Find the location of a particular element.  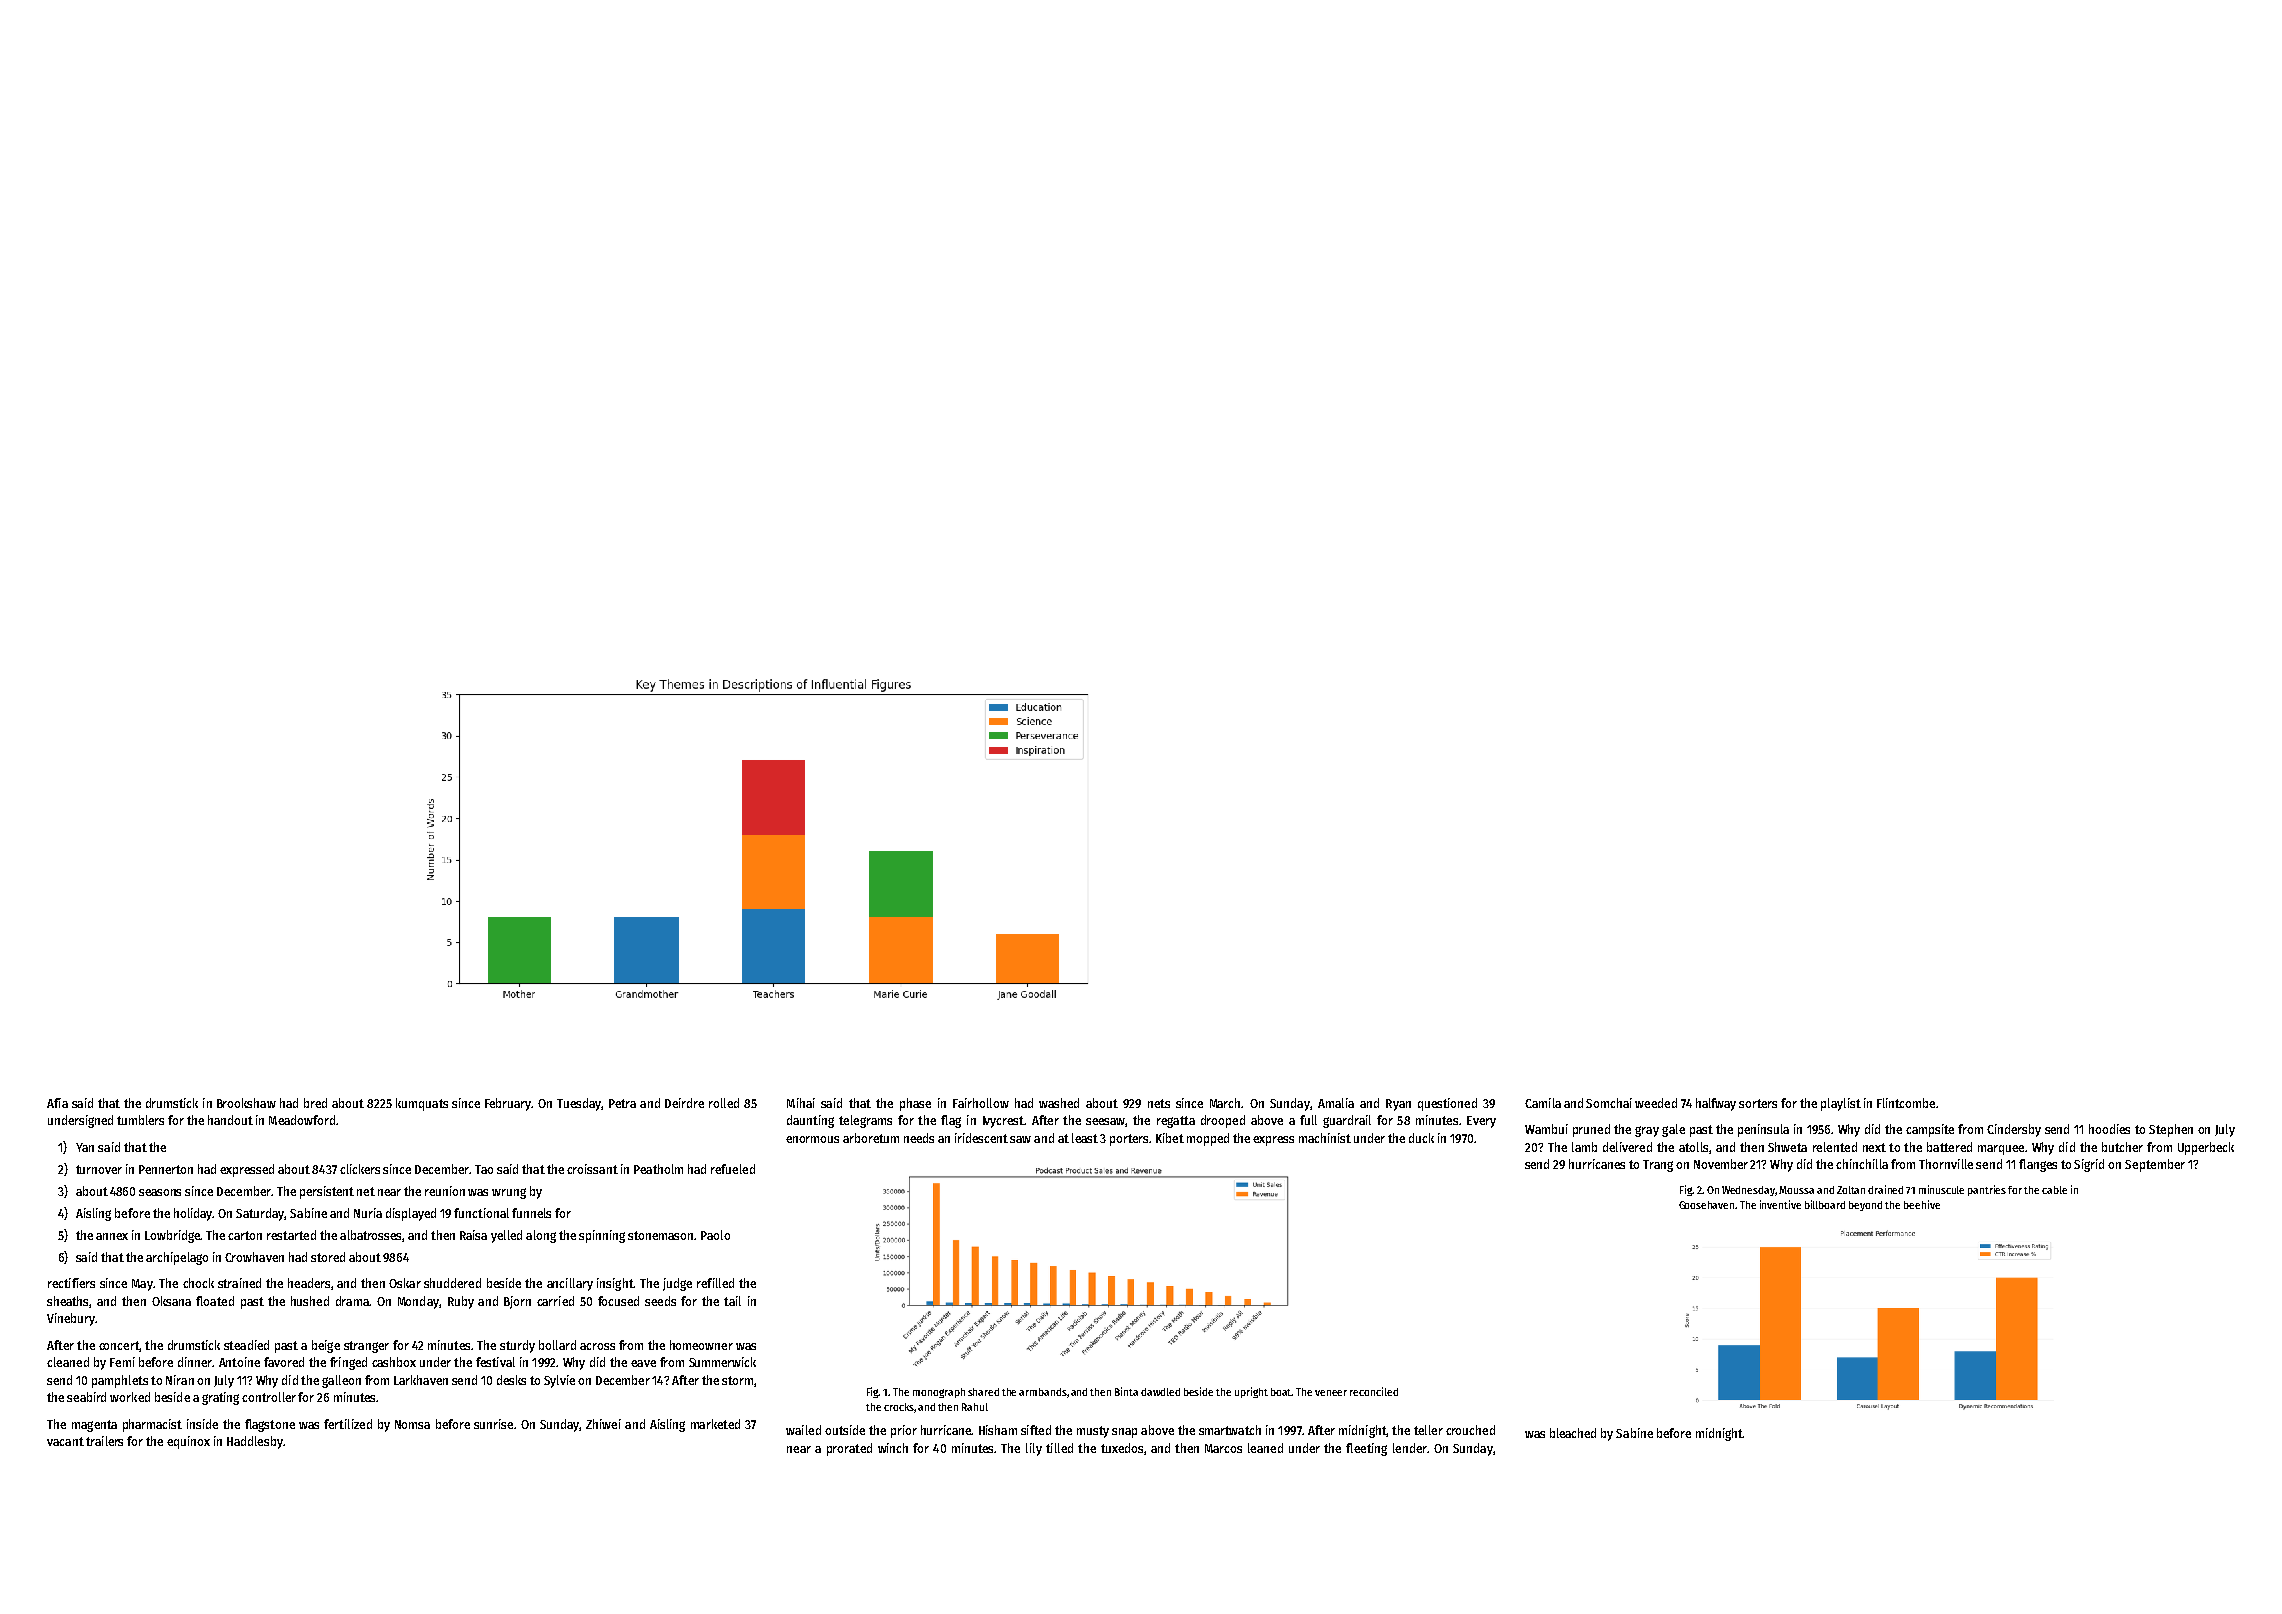

sturdy is located at coordinates (517, 1346).
